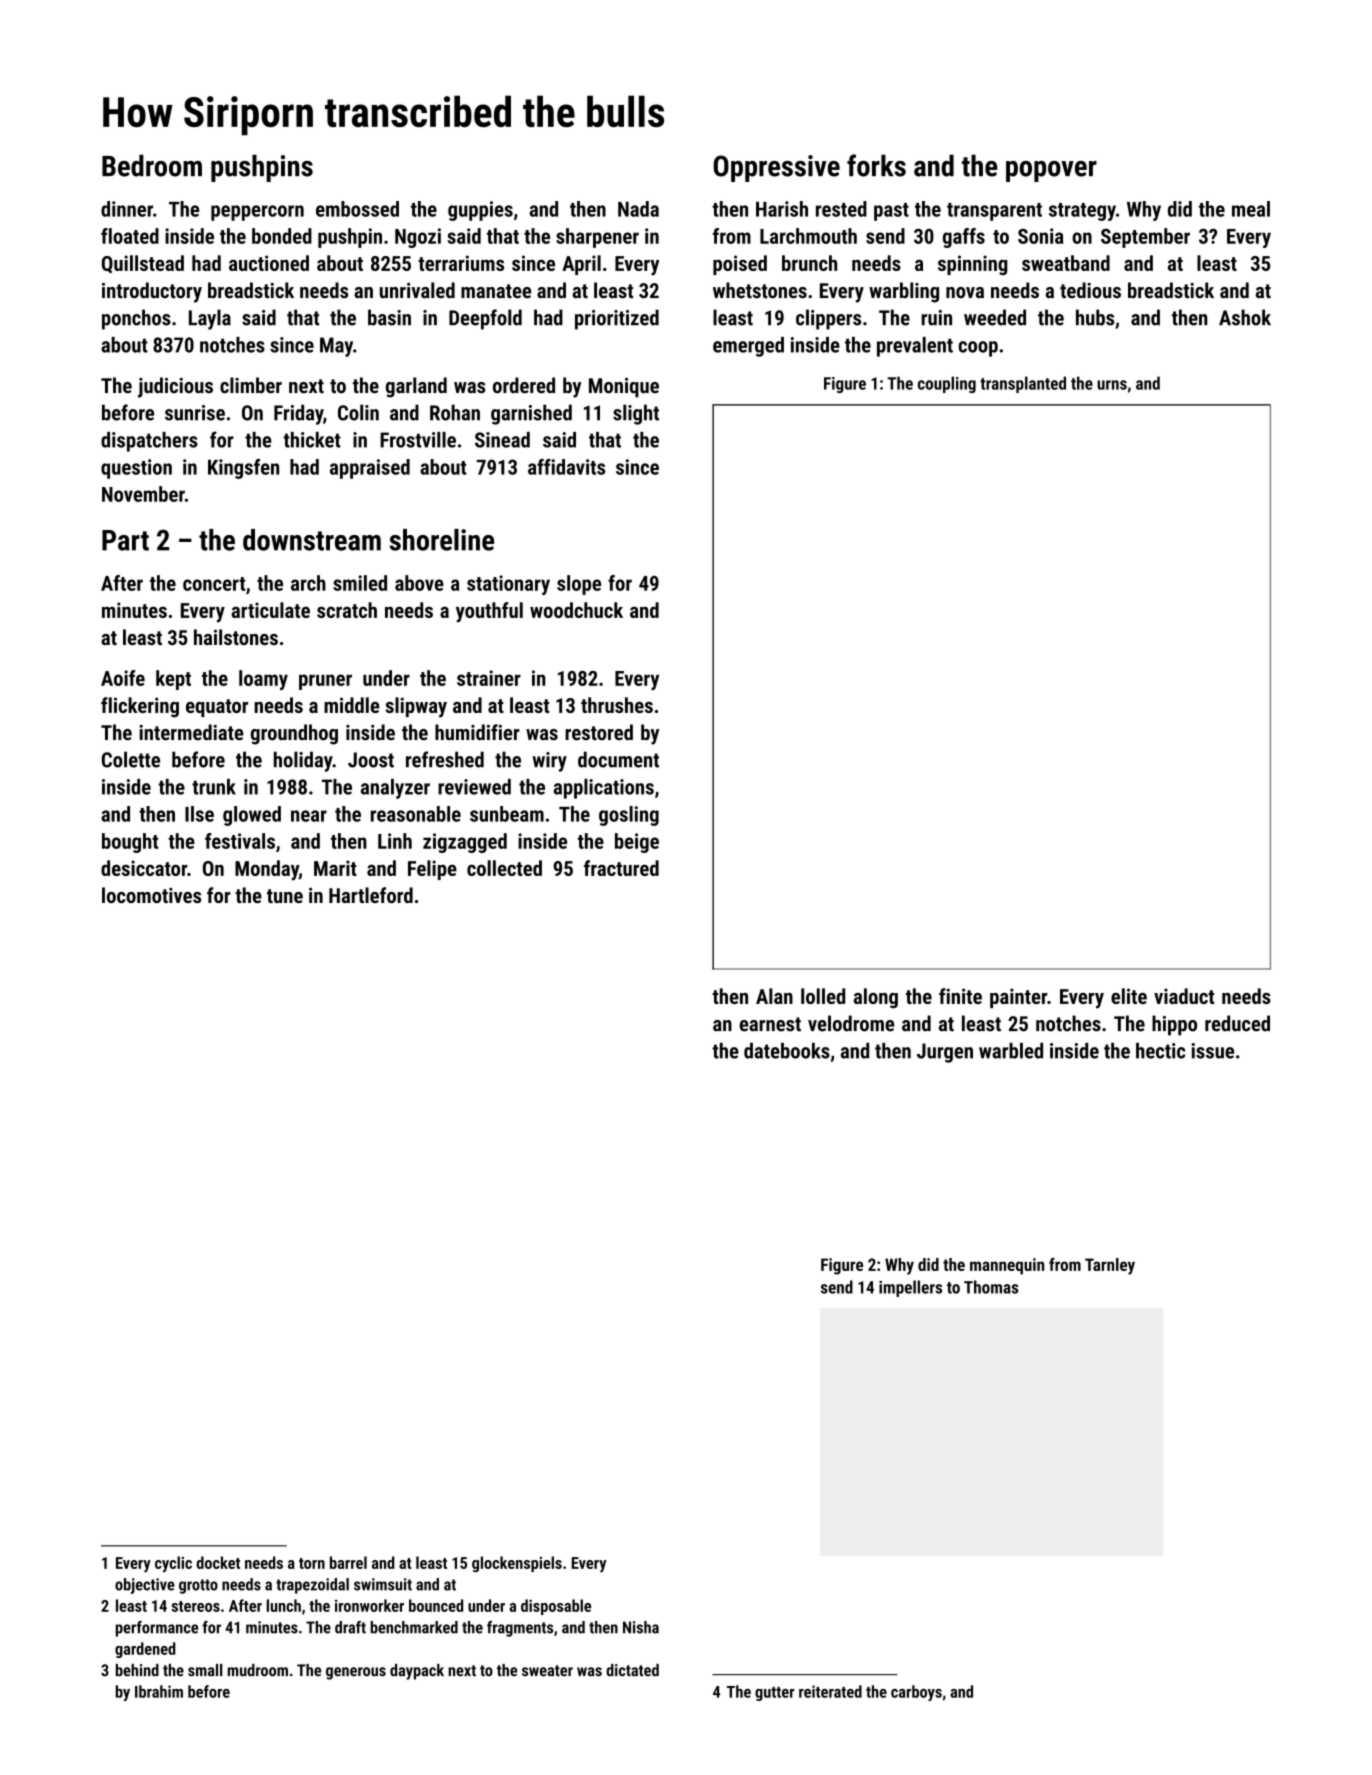 This screenshot has height=1775, width=1372. What do you see at coordinates (1184, 996) in the screenshot?
I see `viaduct` at bounding box center [1184, 996].
